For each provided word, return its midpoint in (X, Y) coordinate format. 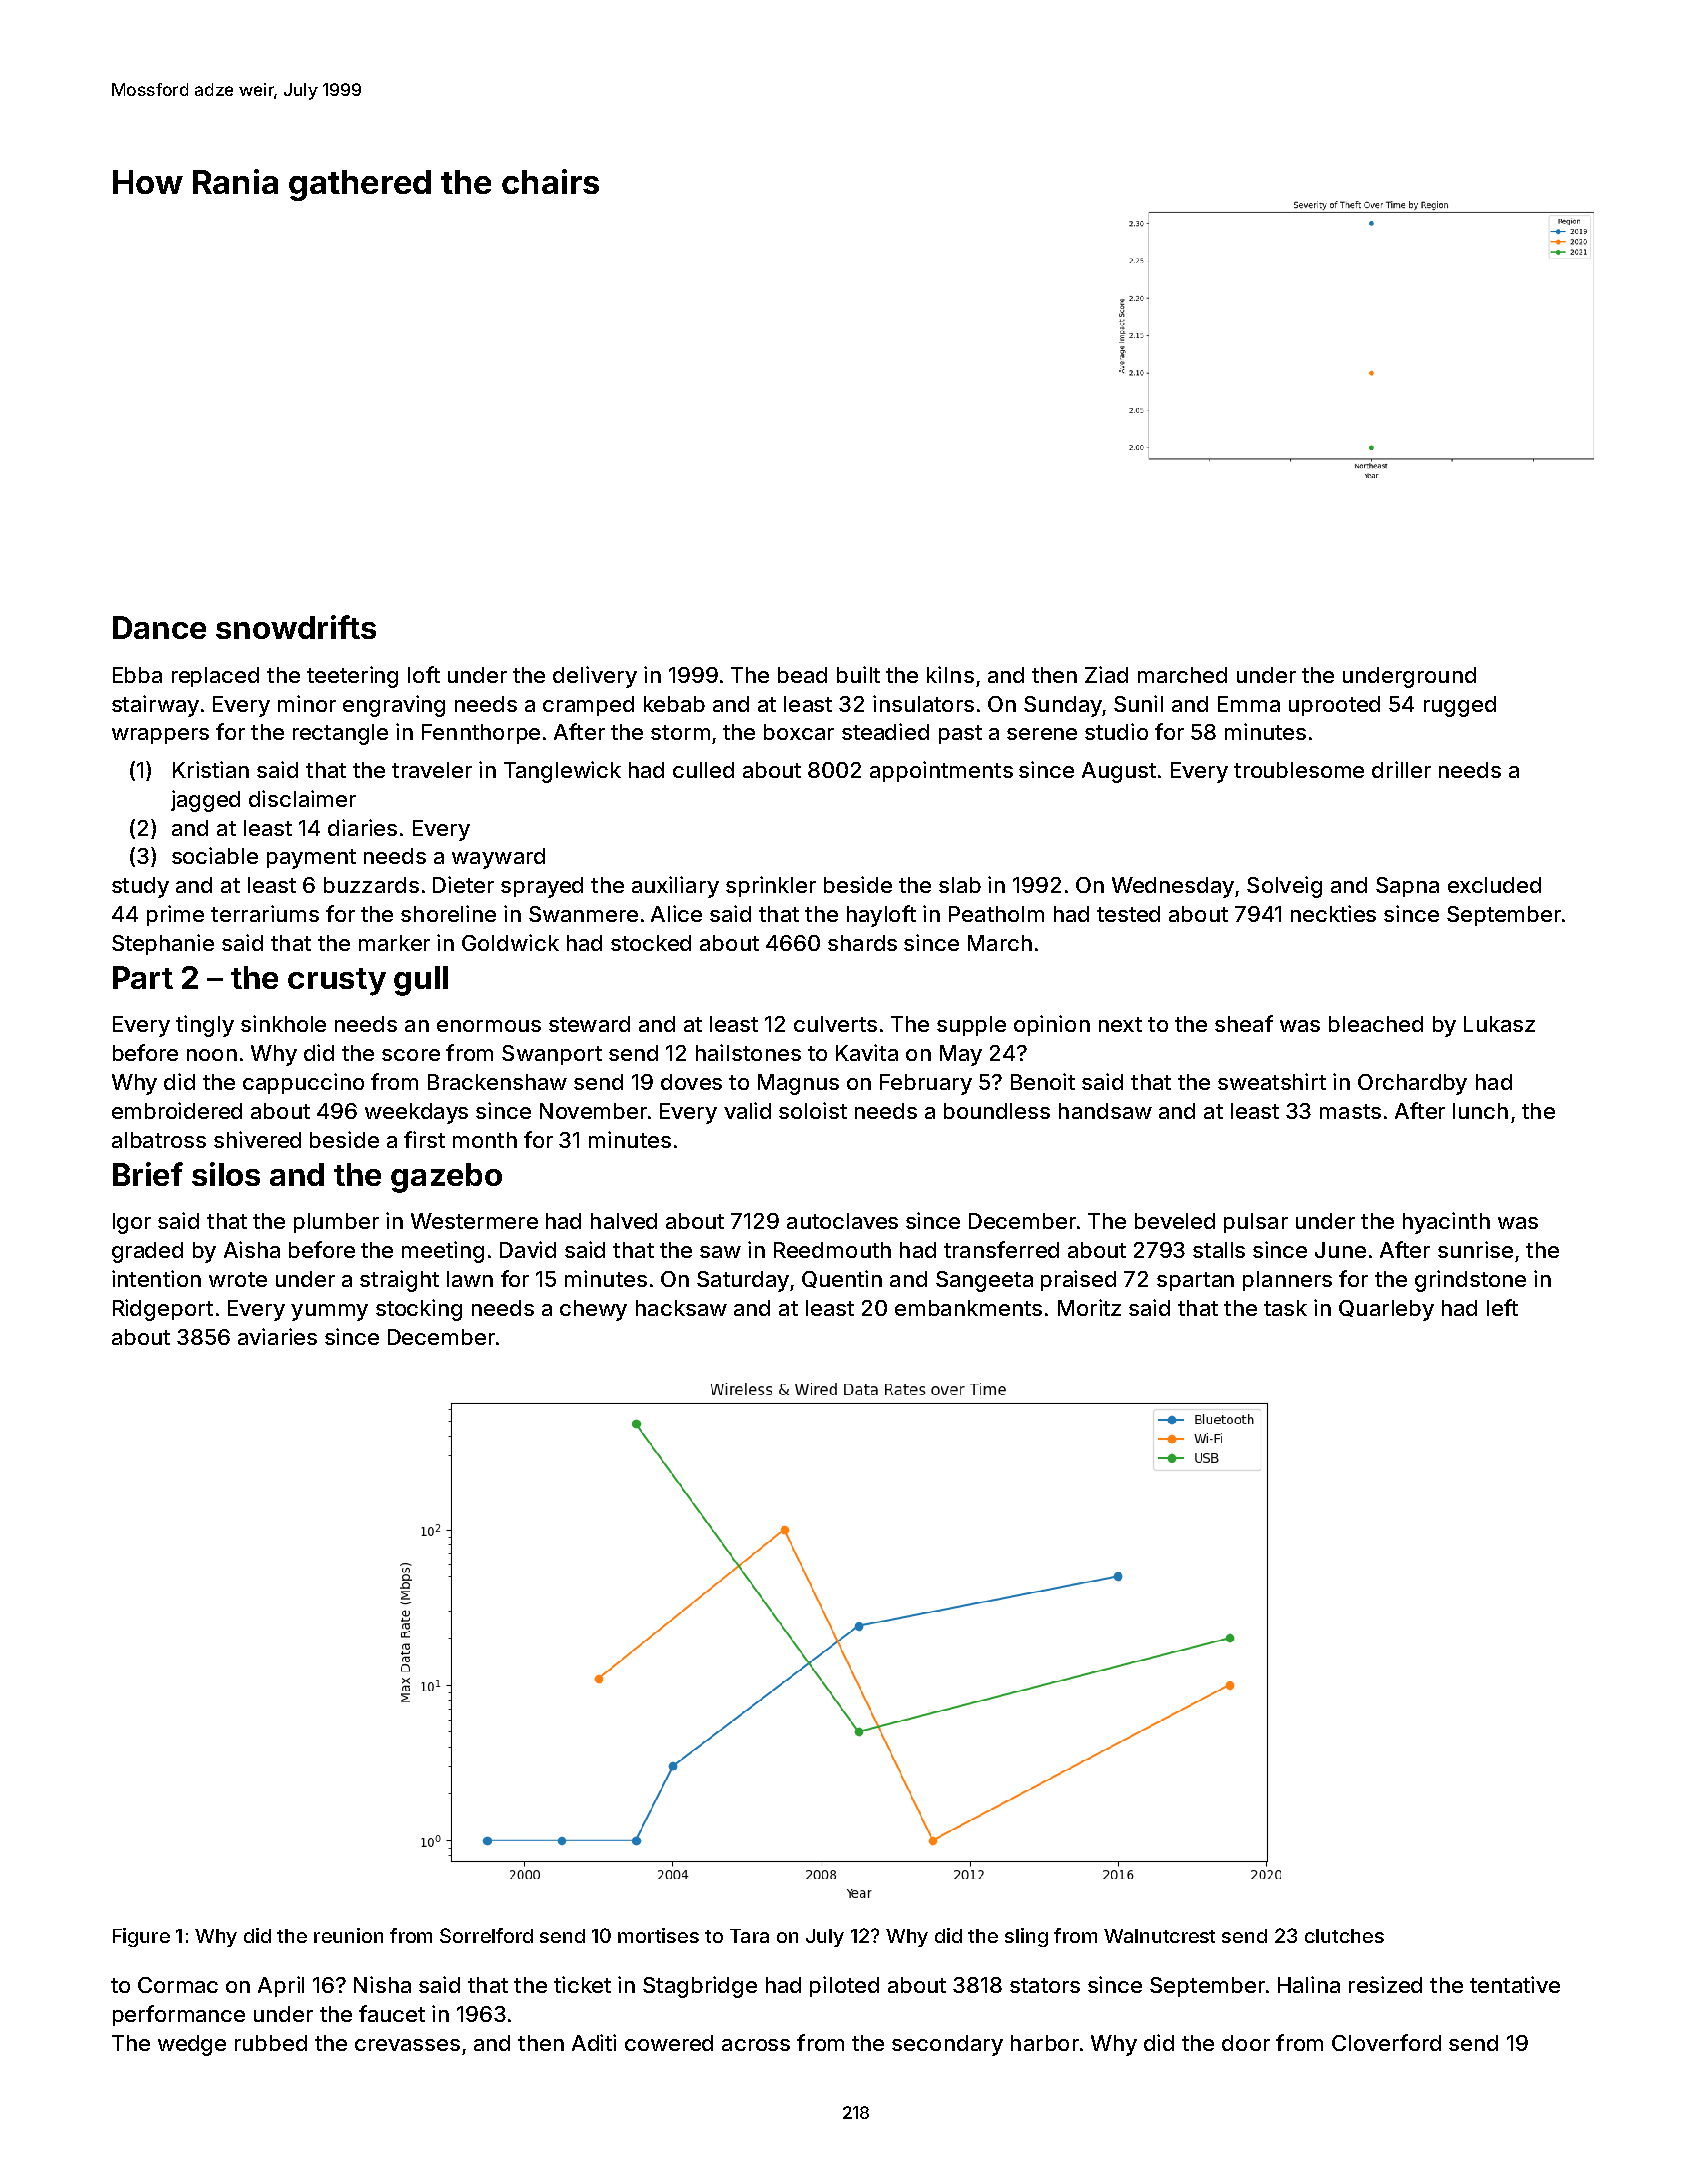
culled (703, 770)
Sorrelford (486, 1935)
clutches (1344, 1936)
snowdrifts (296, 627)
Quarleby (1386, 1310)
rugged (1460, 706)
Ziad (1106, 674)
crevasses (407, 2045)
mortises (658, 1935)
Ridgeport (163, 1310)
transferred (1001, 1249)
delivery (595, 677)
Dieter (463, 884)
